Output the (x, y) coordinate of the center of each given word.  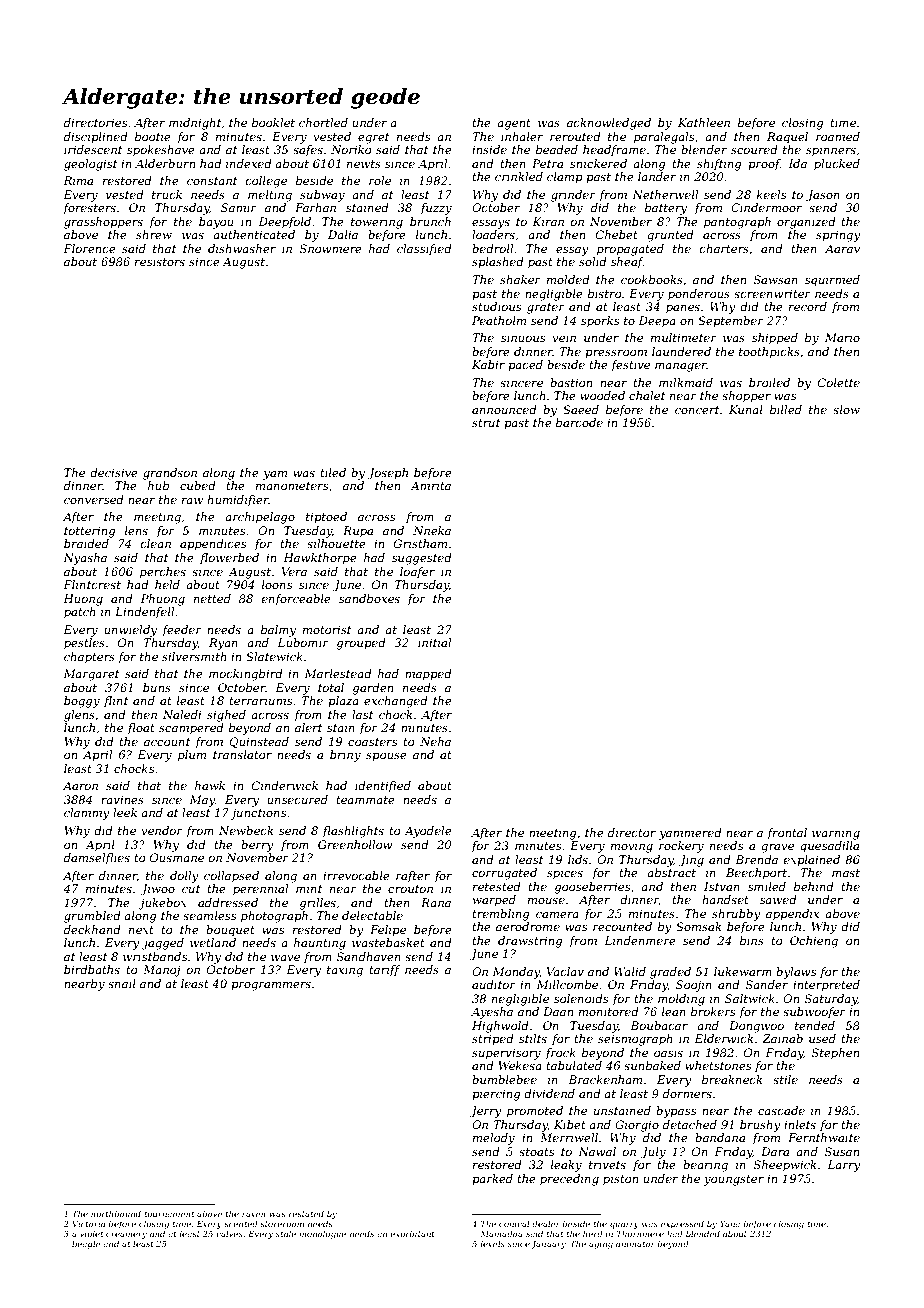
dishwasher (242, 248)
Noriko (351, 149)
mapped (428, 675)
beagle (86, 1244)
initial (434, 642)
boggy (82, 702)
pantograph (737, 223)
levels (492, 1243)
